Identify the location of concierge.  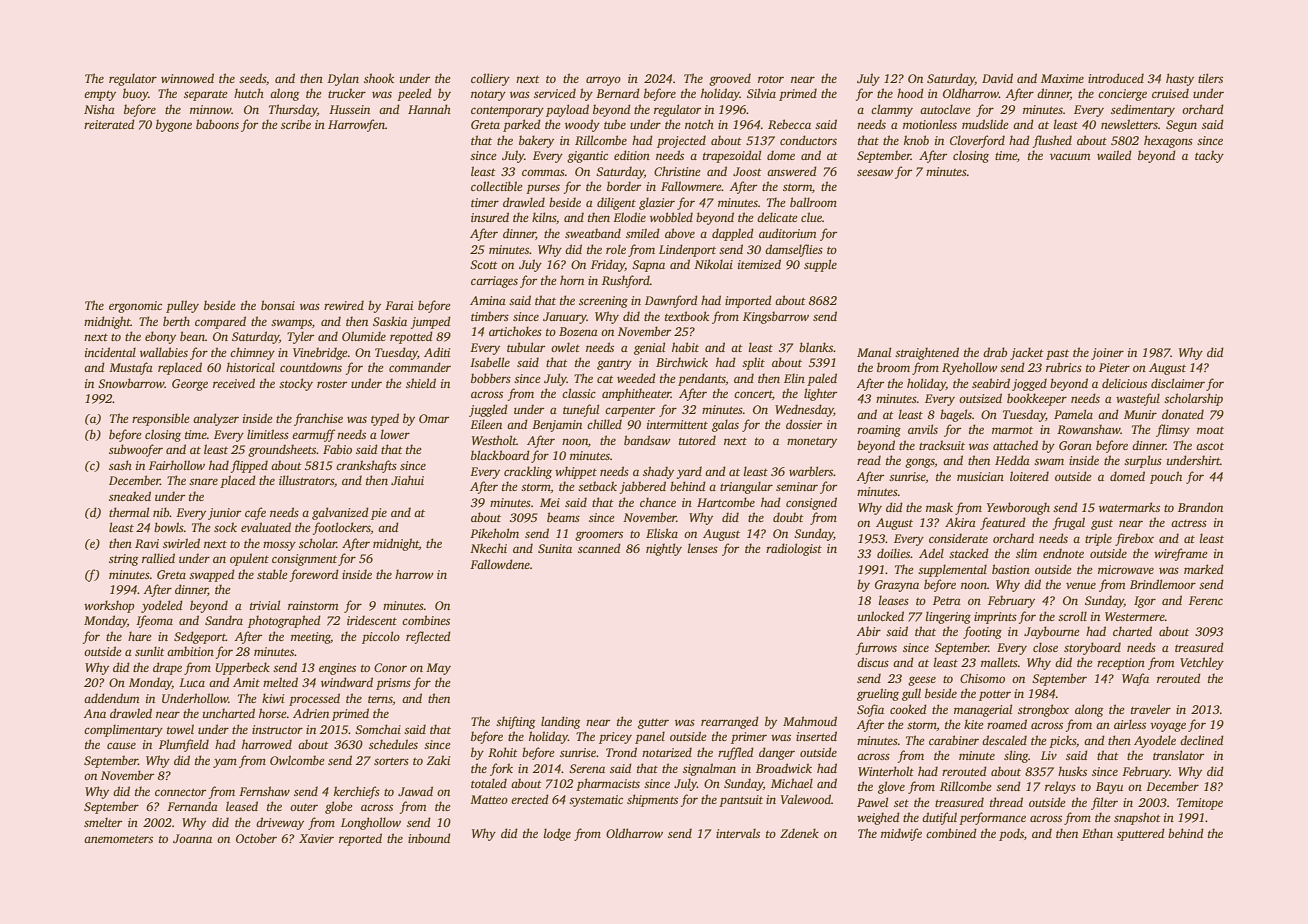
(1122, 95).
